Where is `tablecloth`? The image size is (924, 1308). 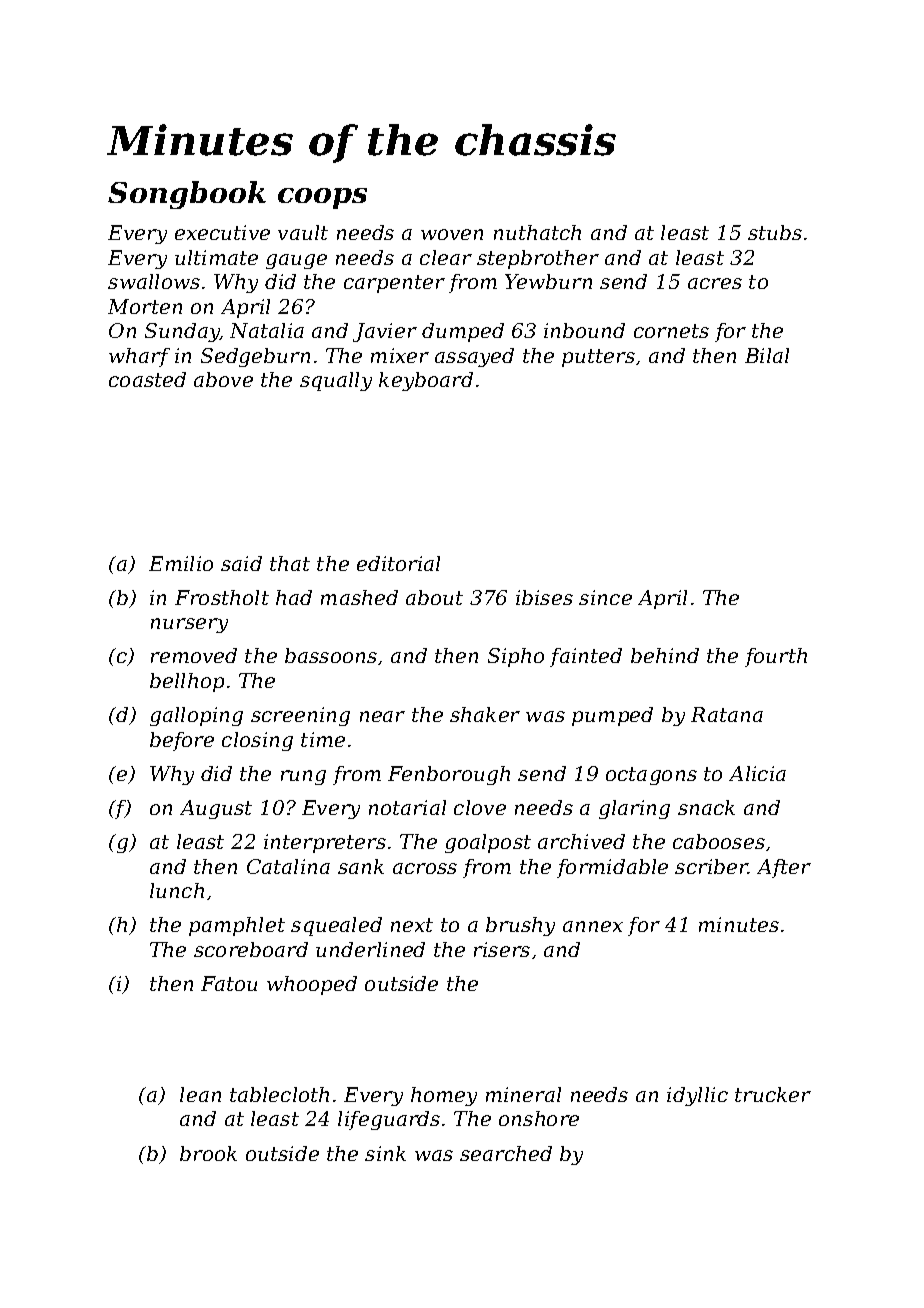 tablecloth is located at coordinates (279, 1094).
